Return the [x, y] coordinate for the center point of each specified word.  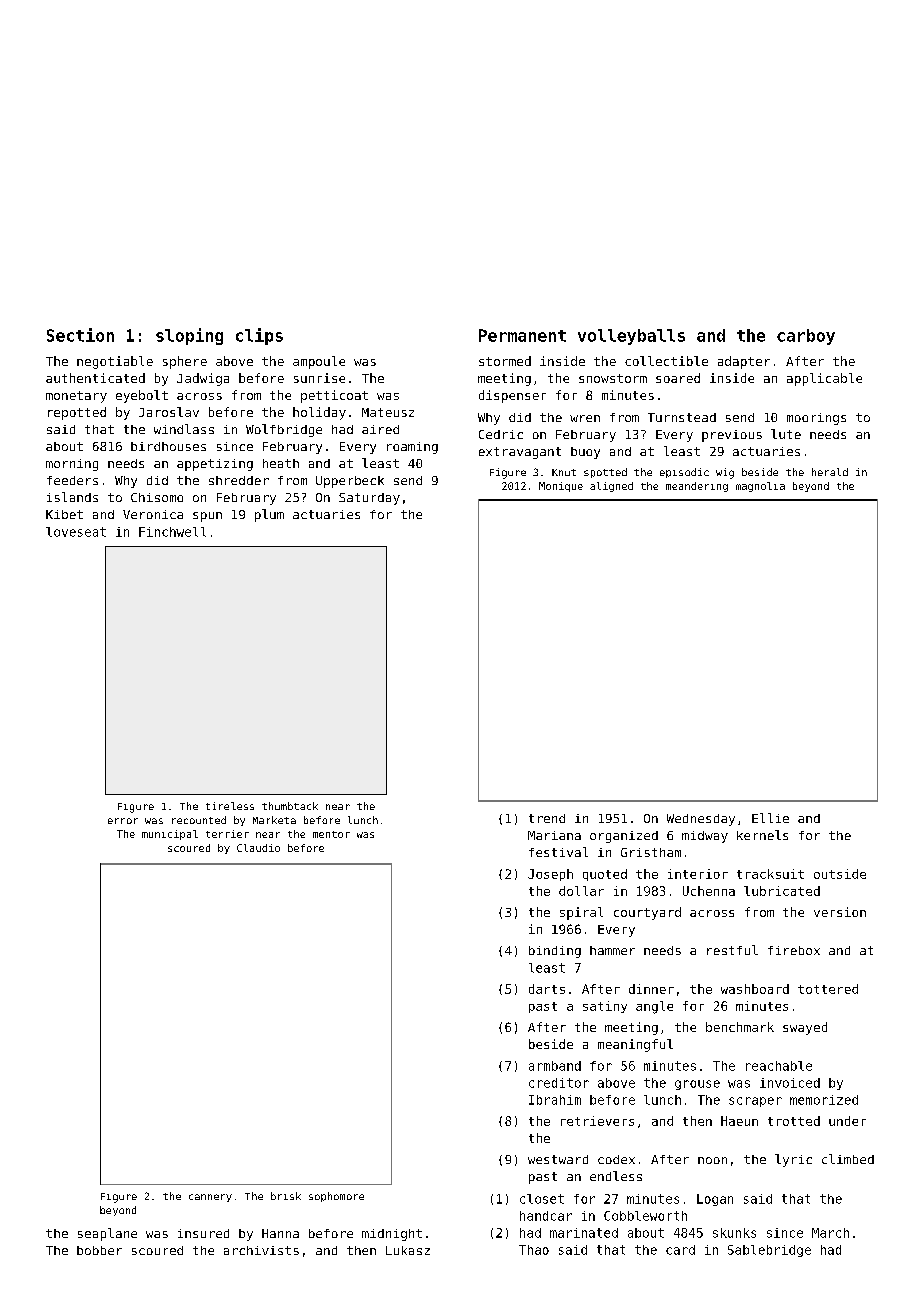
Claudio [258, 848]
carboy [806, 337]
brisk [286, 1196]
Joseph [550, 875]
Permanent [522, 335]
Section [80, 335]
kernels [762, 835]
